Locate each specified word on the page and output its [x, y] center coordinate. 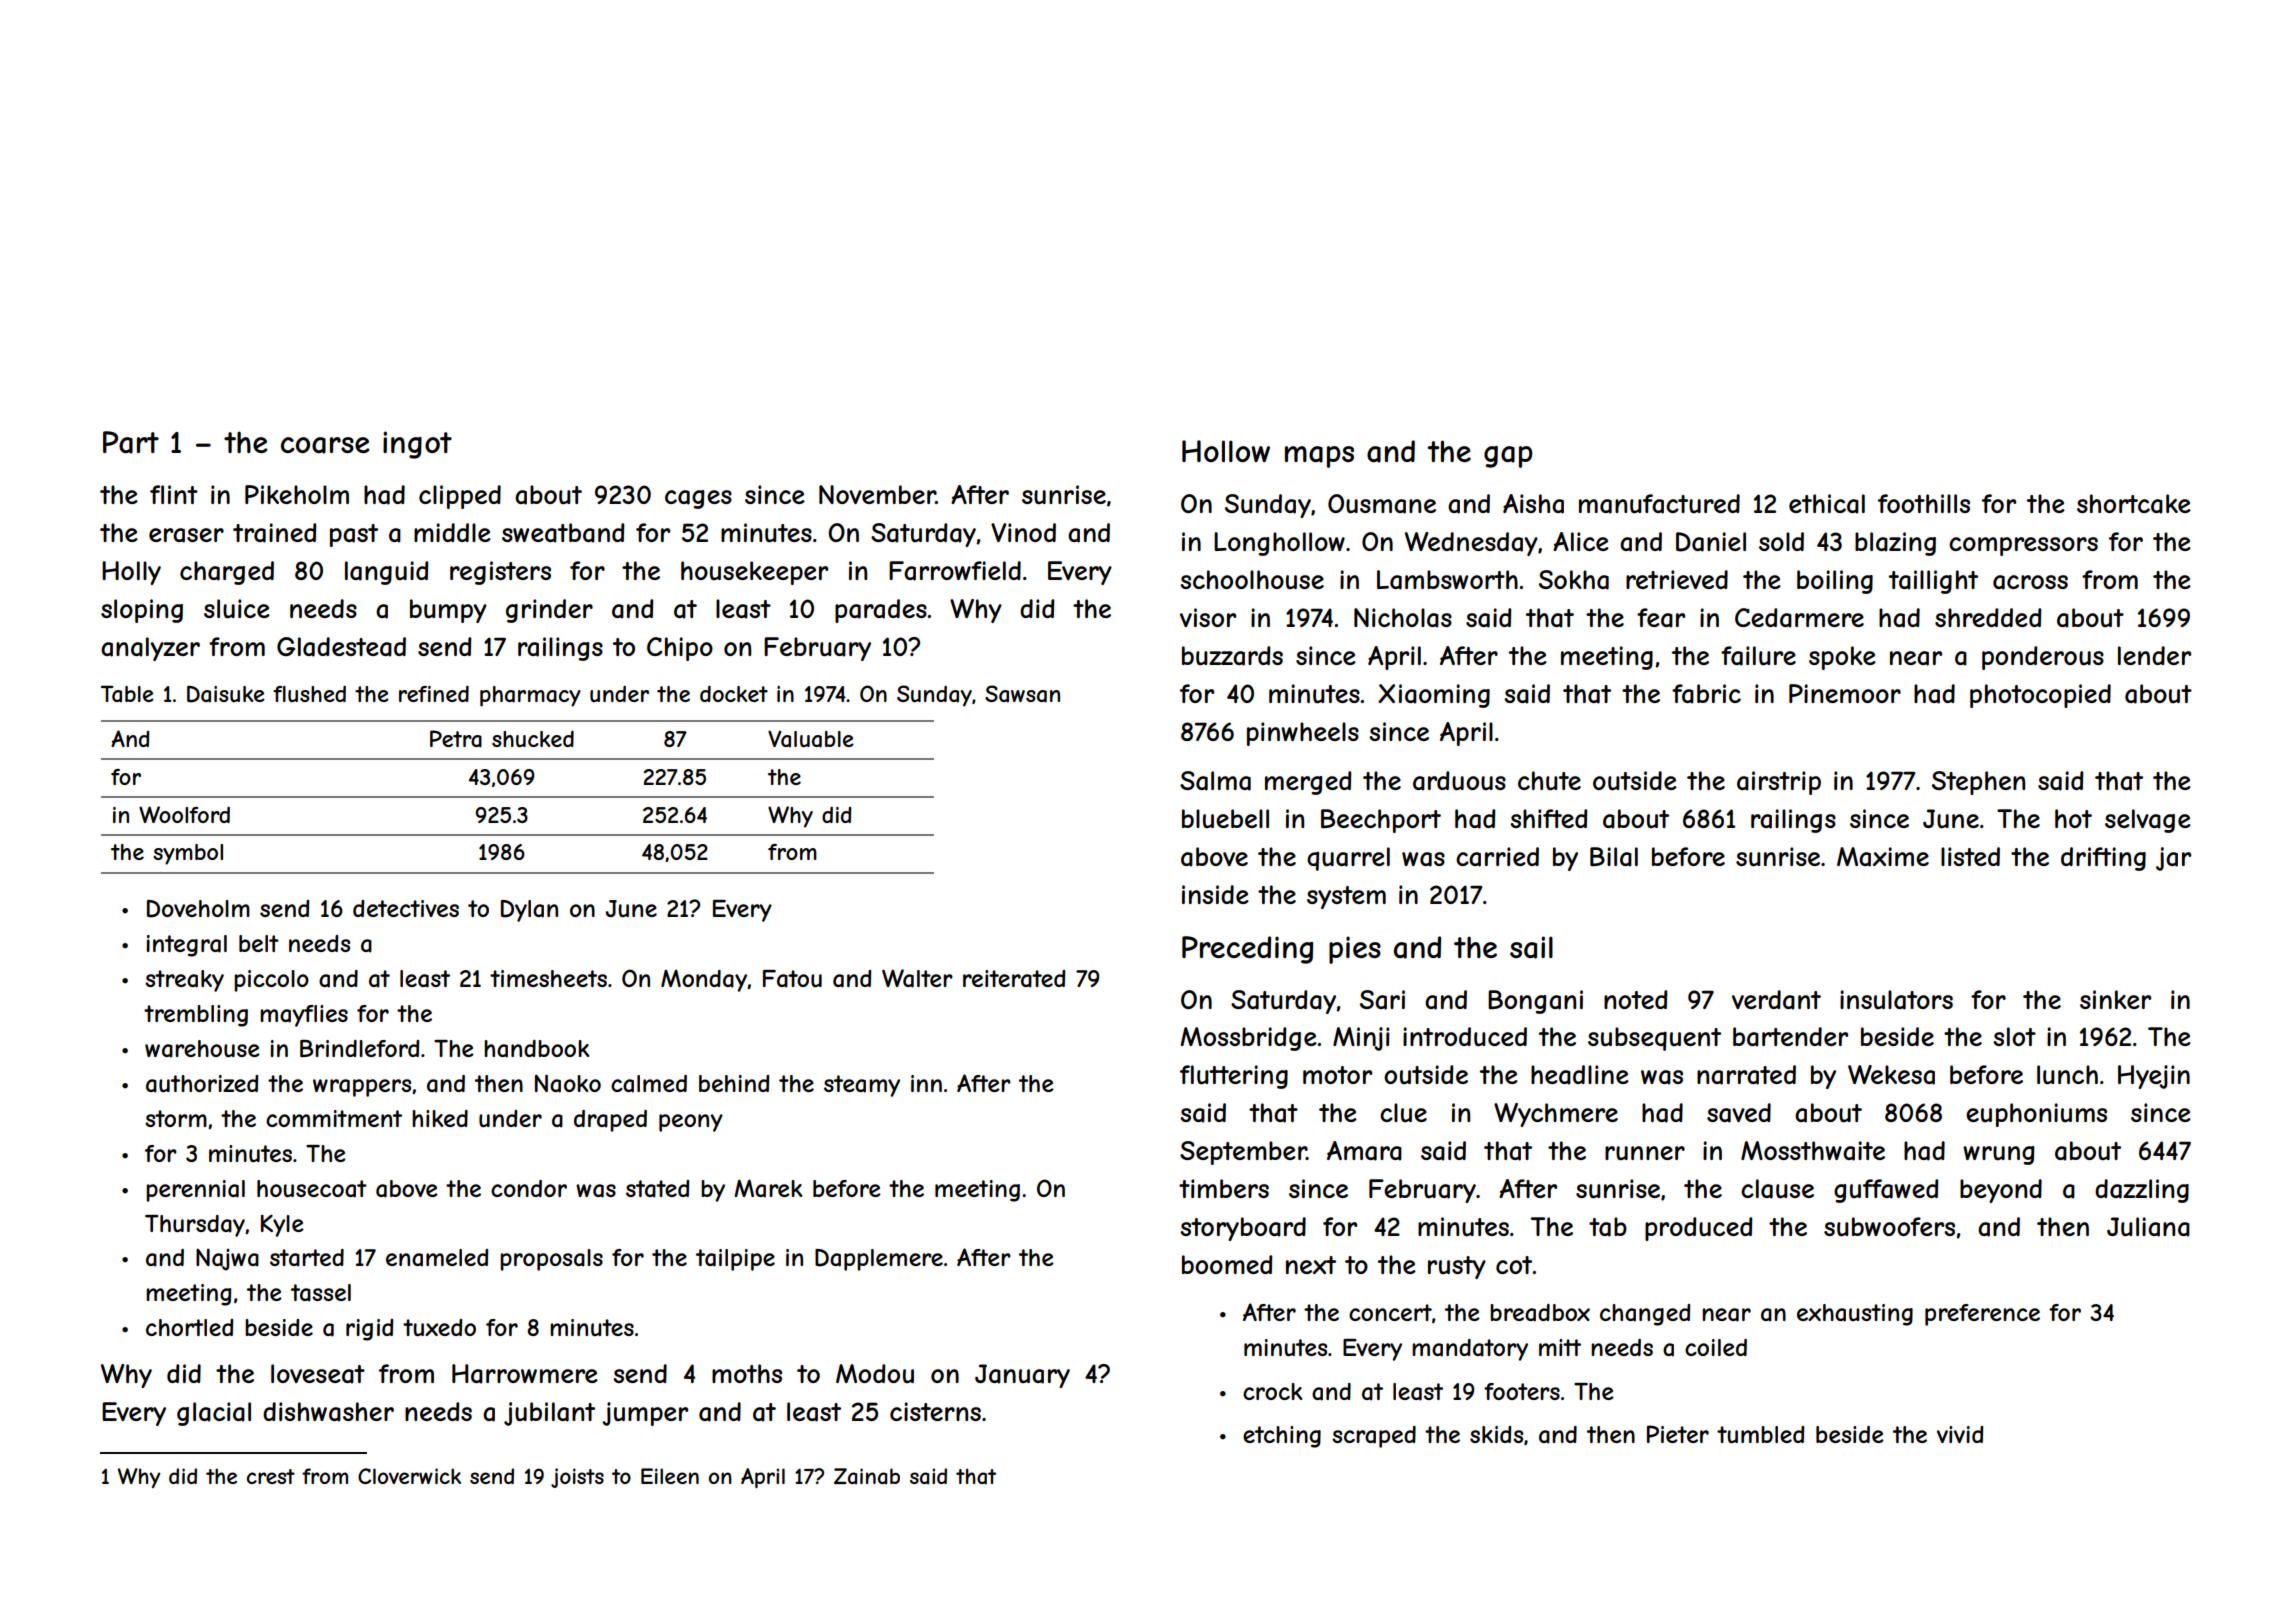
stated [657, 1189]
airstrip [1779, 783]
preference [1982, 1315]
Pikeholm [297, 494]
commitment [334, 1118]
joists [577, 1478]
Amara [1364, 1151]
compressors [2023, 546]
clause [1777, 1189]
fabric [1706, 694]
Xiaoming [1434, 696]
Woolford [184, 814]
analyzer [150, 649]
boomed [1227, 1264]
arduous [1459, 781]
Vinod [1023, 532]
